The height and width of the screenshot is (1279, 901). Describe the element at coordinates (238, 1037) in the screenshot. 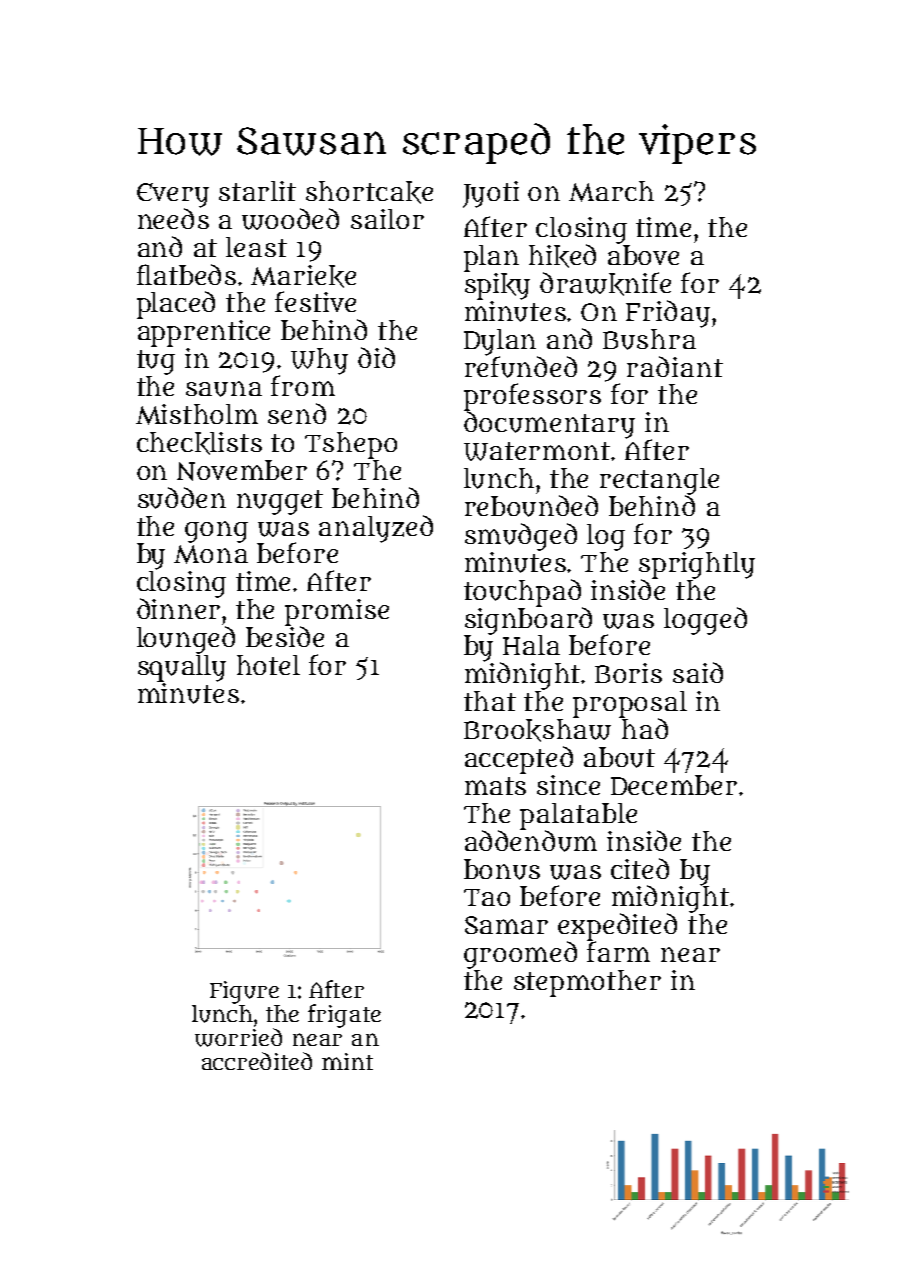

I see `worried` at that location.
